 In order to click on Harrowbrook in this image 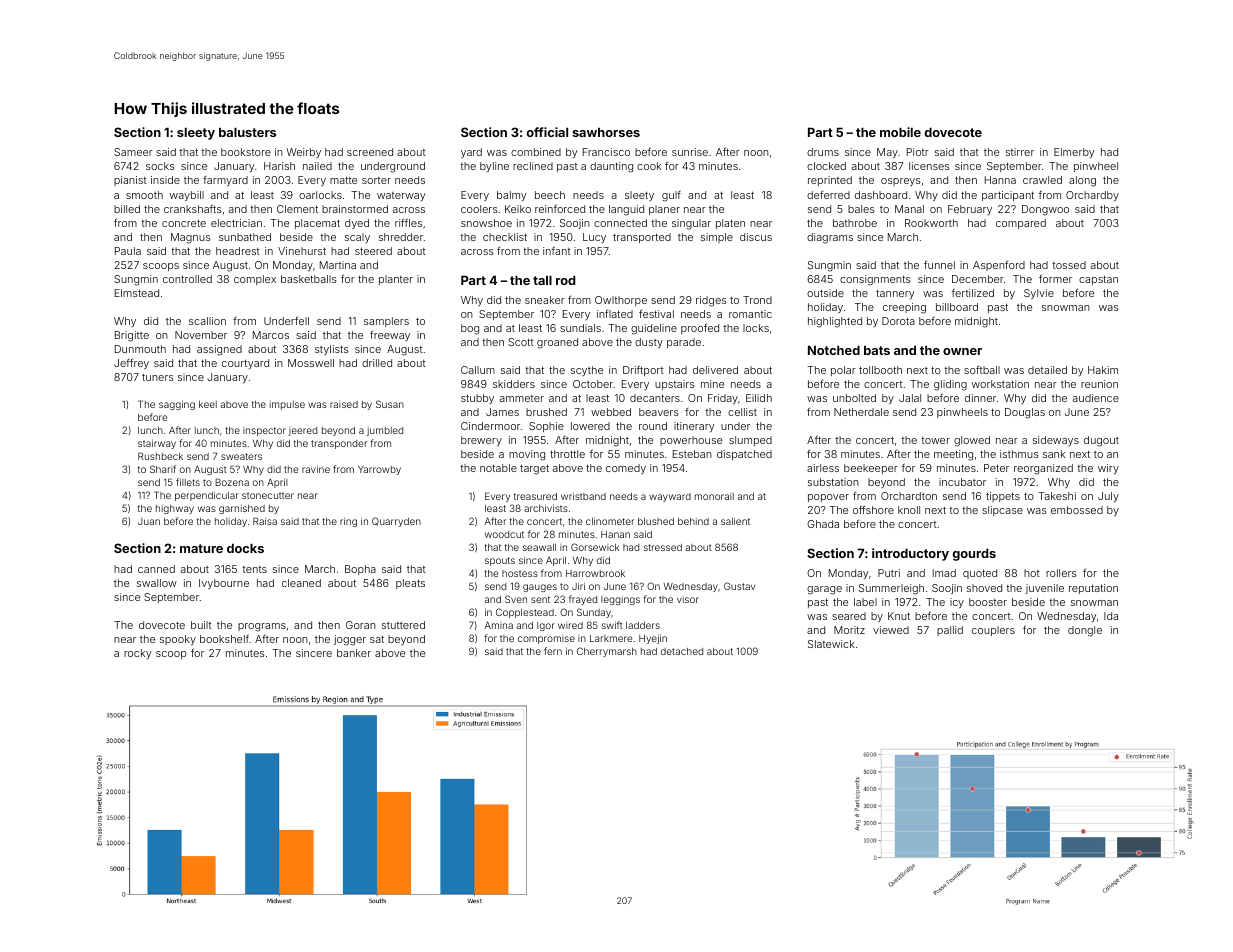, I will do `click(595, 573)`.
